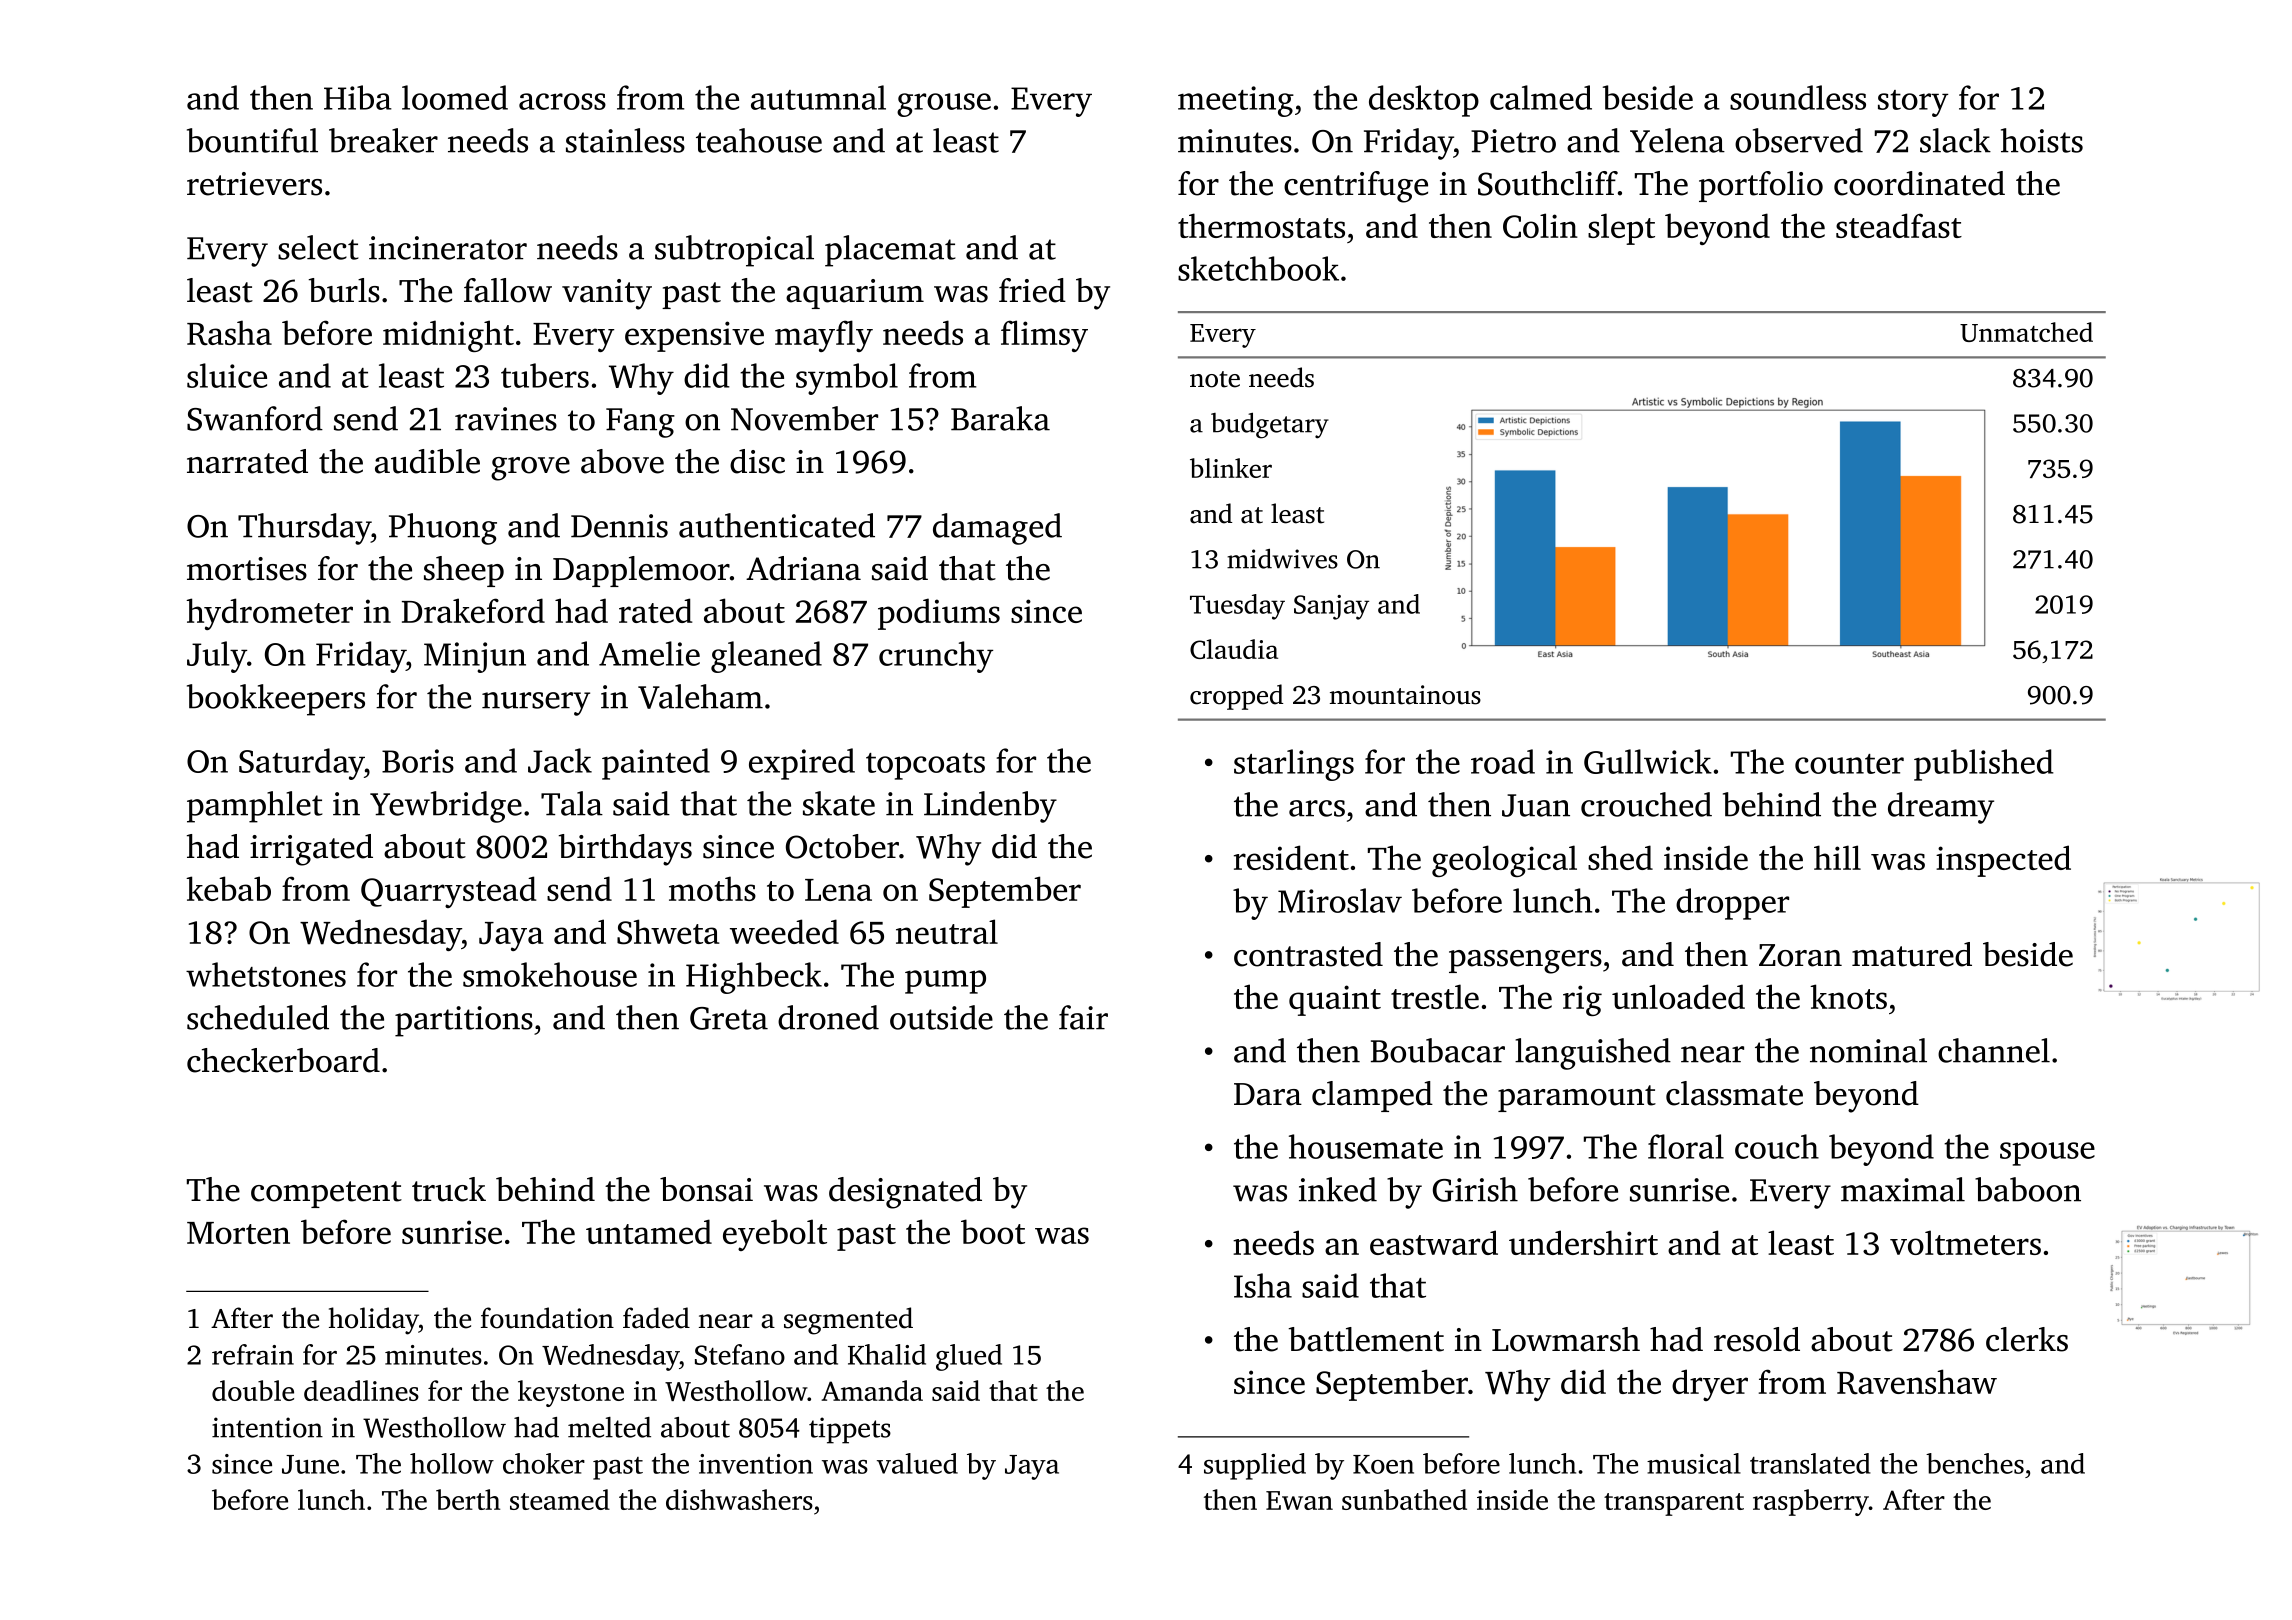  Describe the element at coordinates (706, 1189) in the page. I see `bonsai` at that location.
